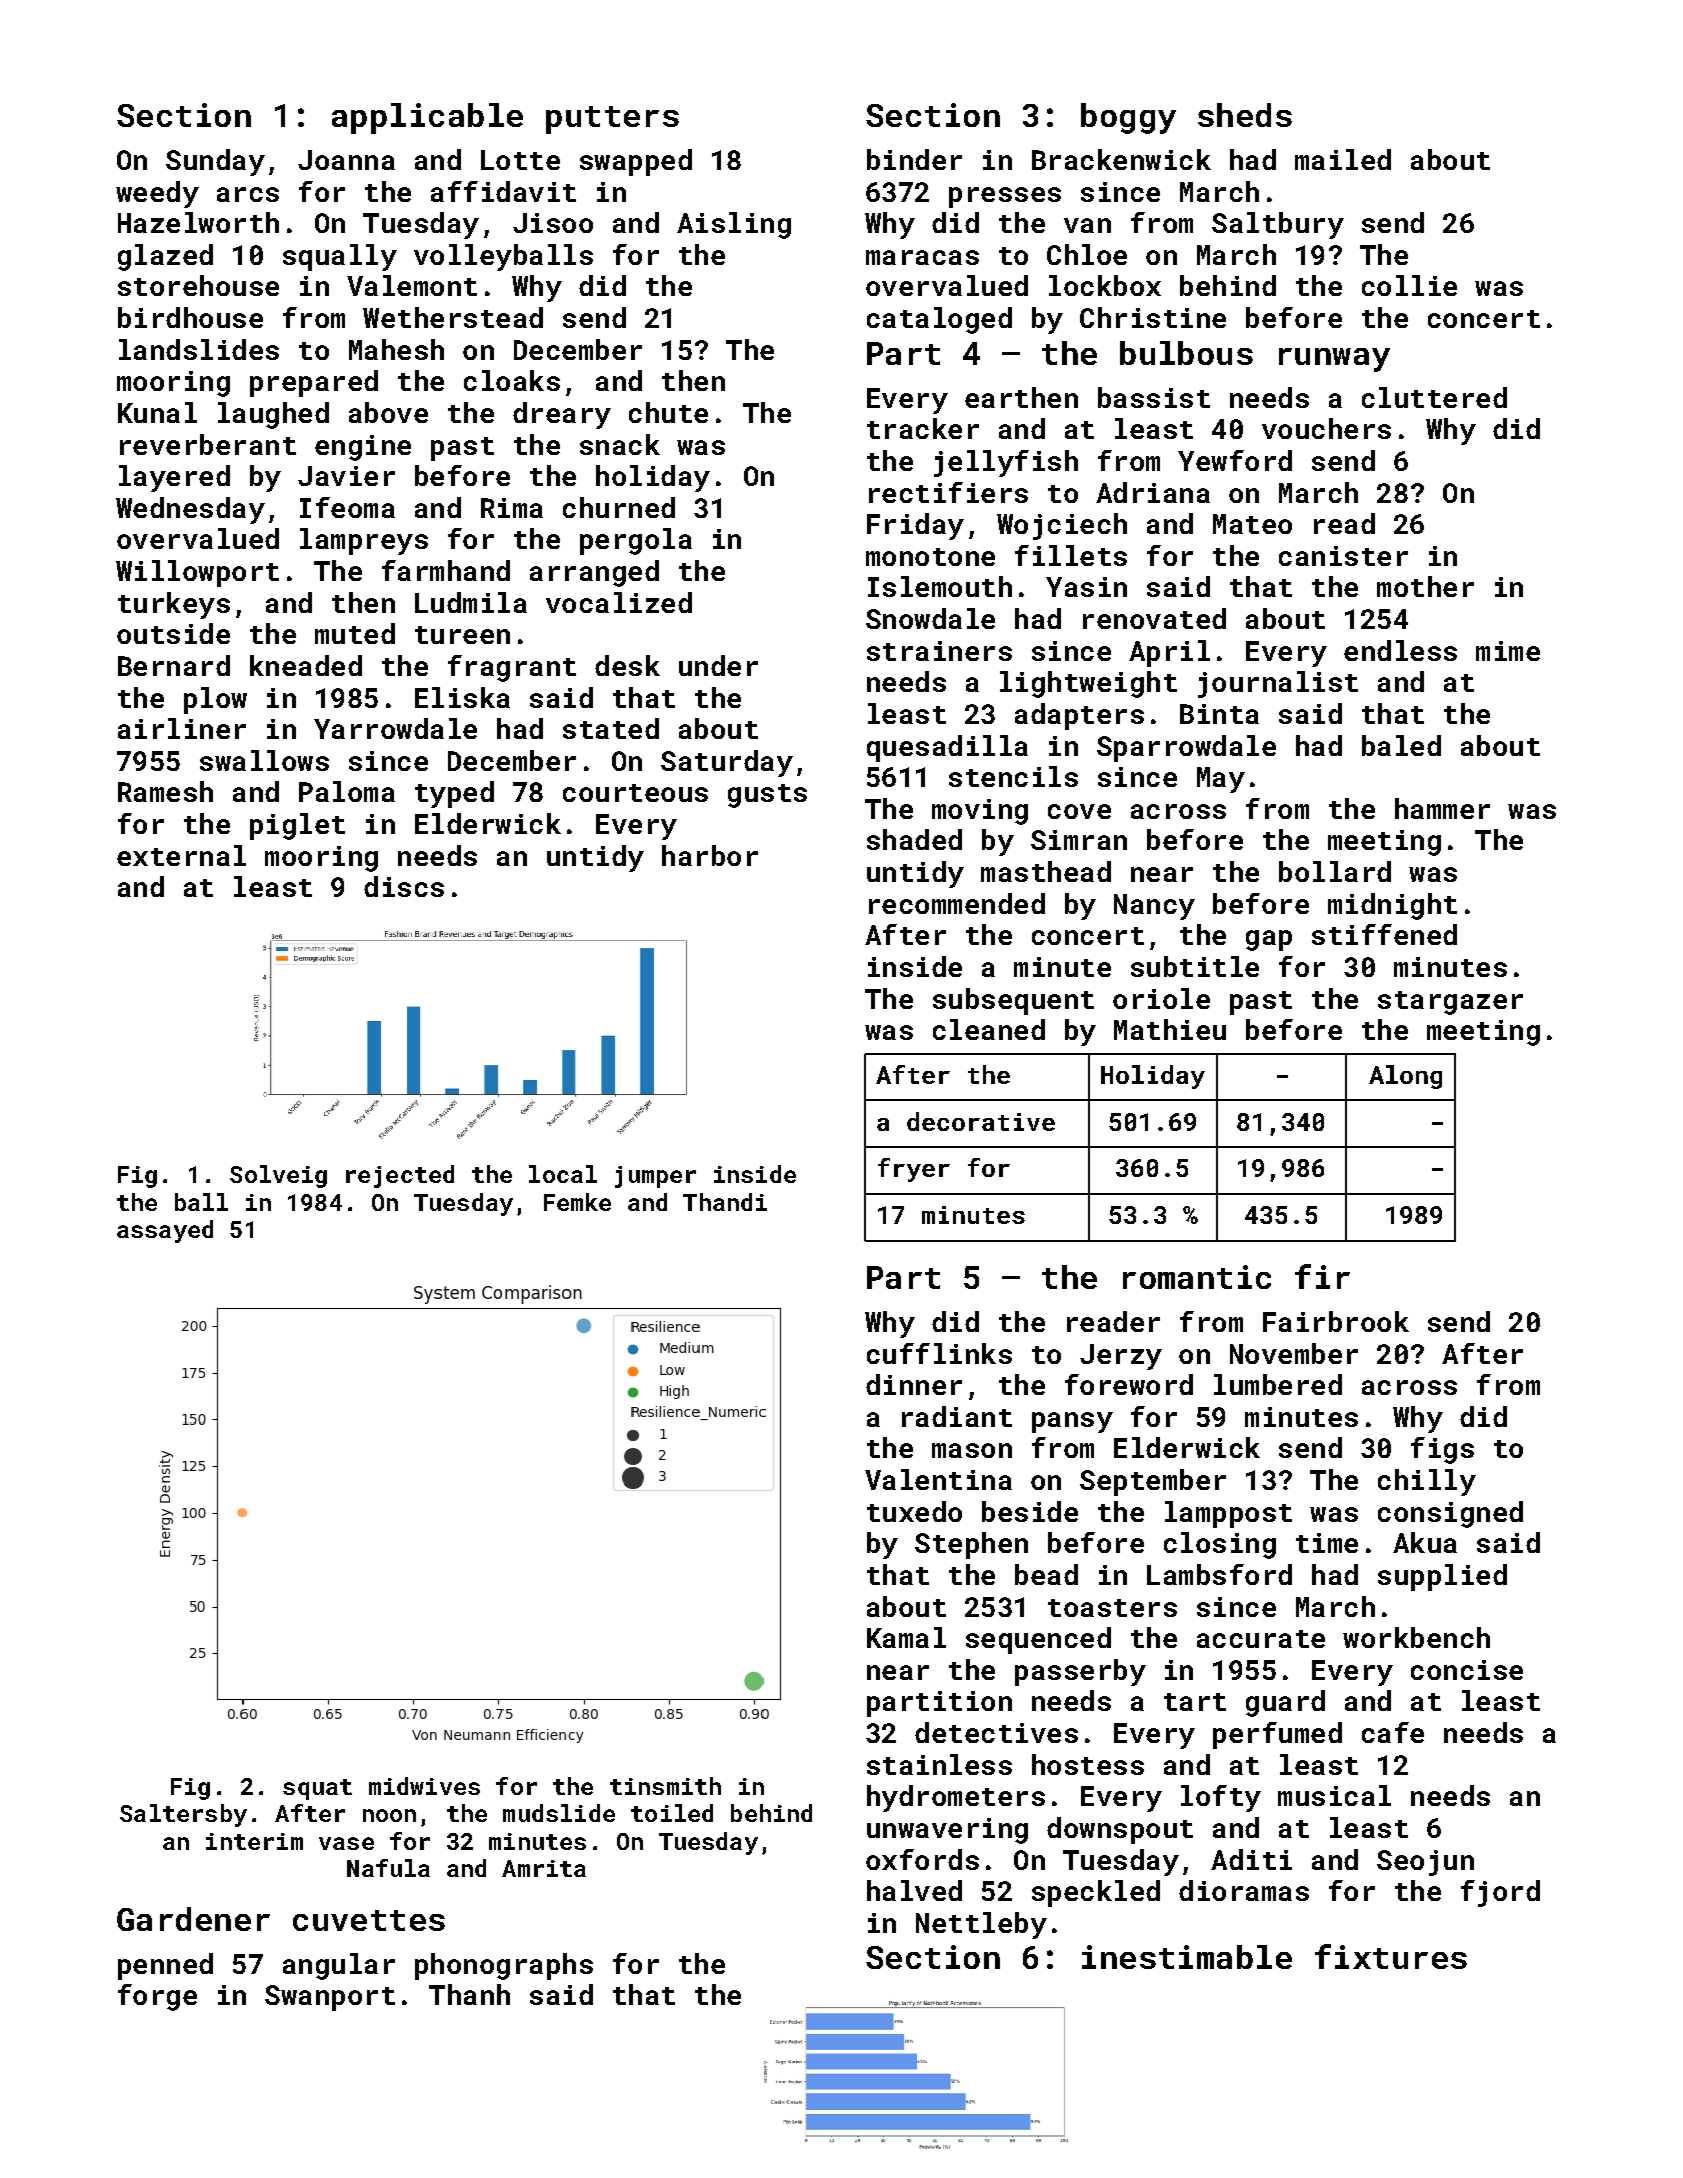  What do you see at coordinates (174, 605) in the screenshot?
I see `turkeys` at bounding box center [174, 605].
